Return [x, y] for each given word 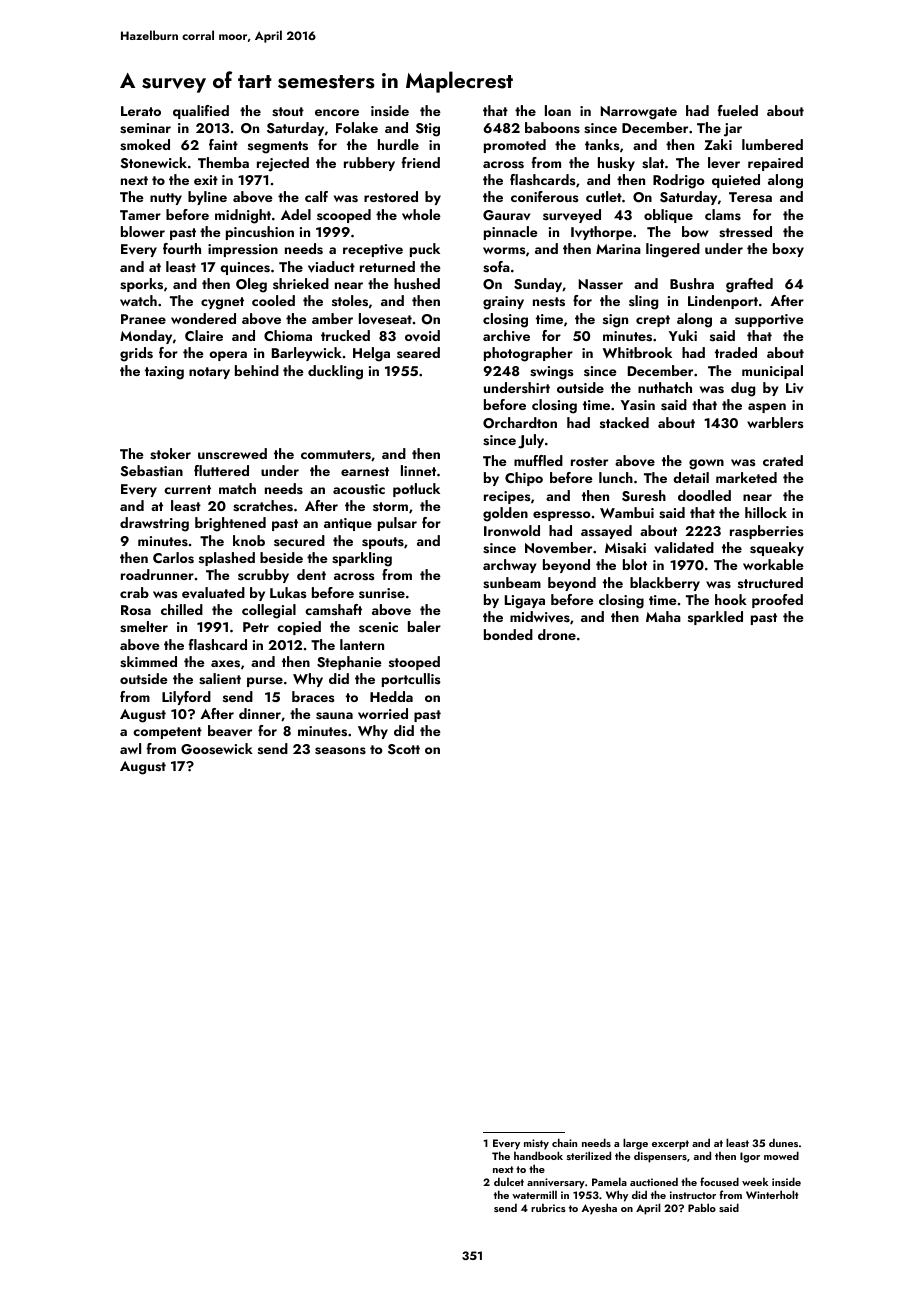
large [635, 1144]
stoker [170, 454]
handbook [538, 1155]
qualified [201, 112]
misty [536, 1144]
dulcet [509, 1181]
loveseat [385, 319]
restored [391, 196]
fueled [737, 110]
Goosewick [217, 749]
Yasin [638, 405]
